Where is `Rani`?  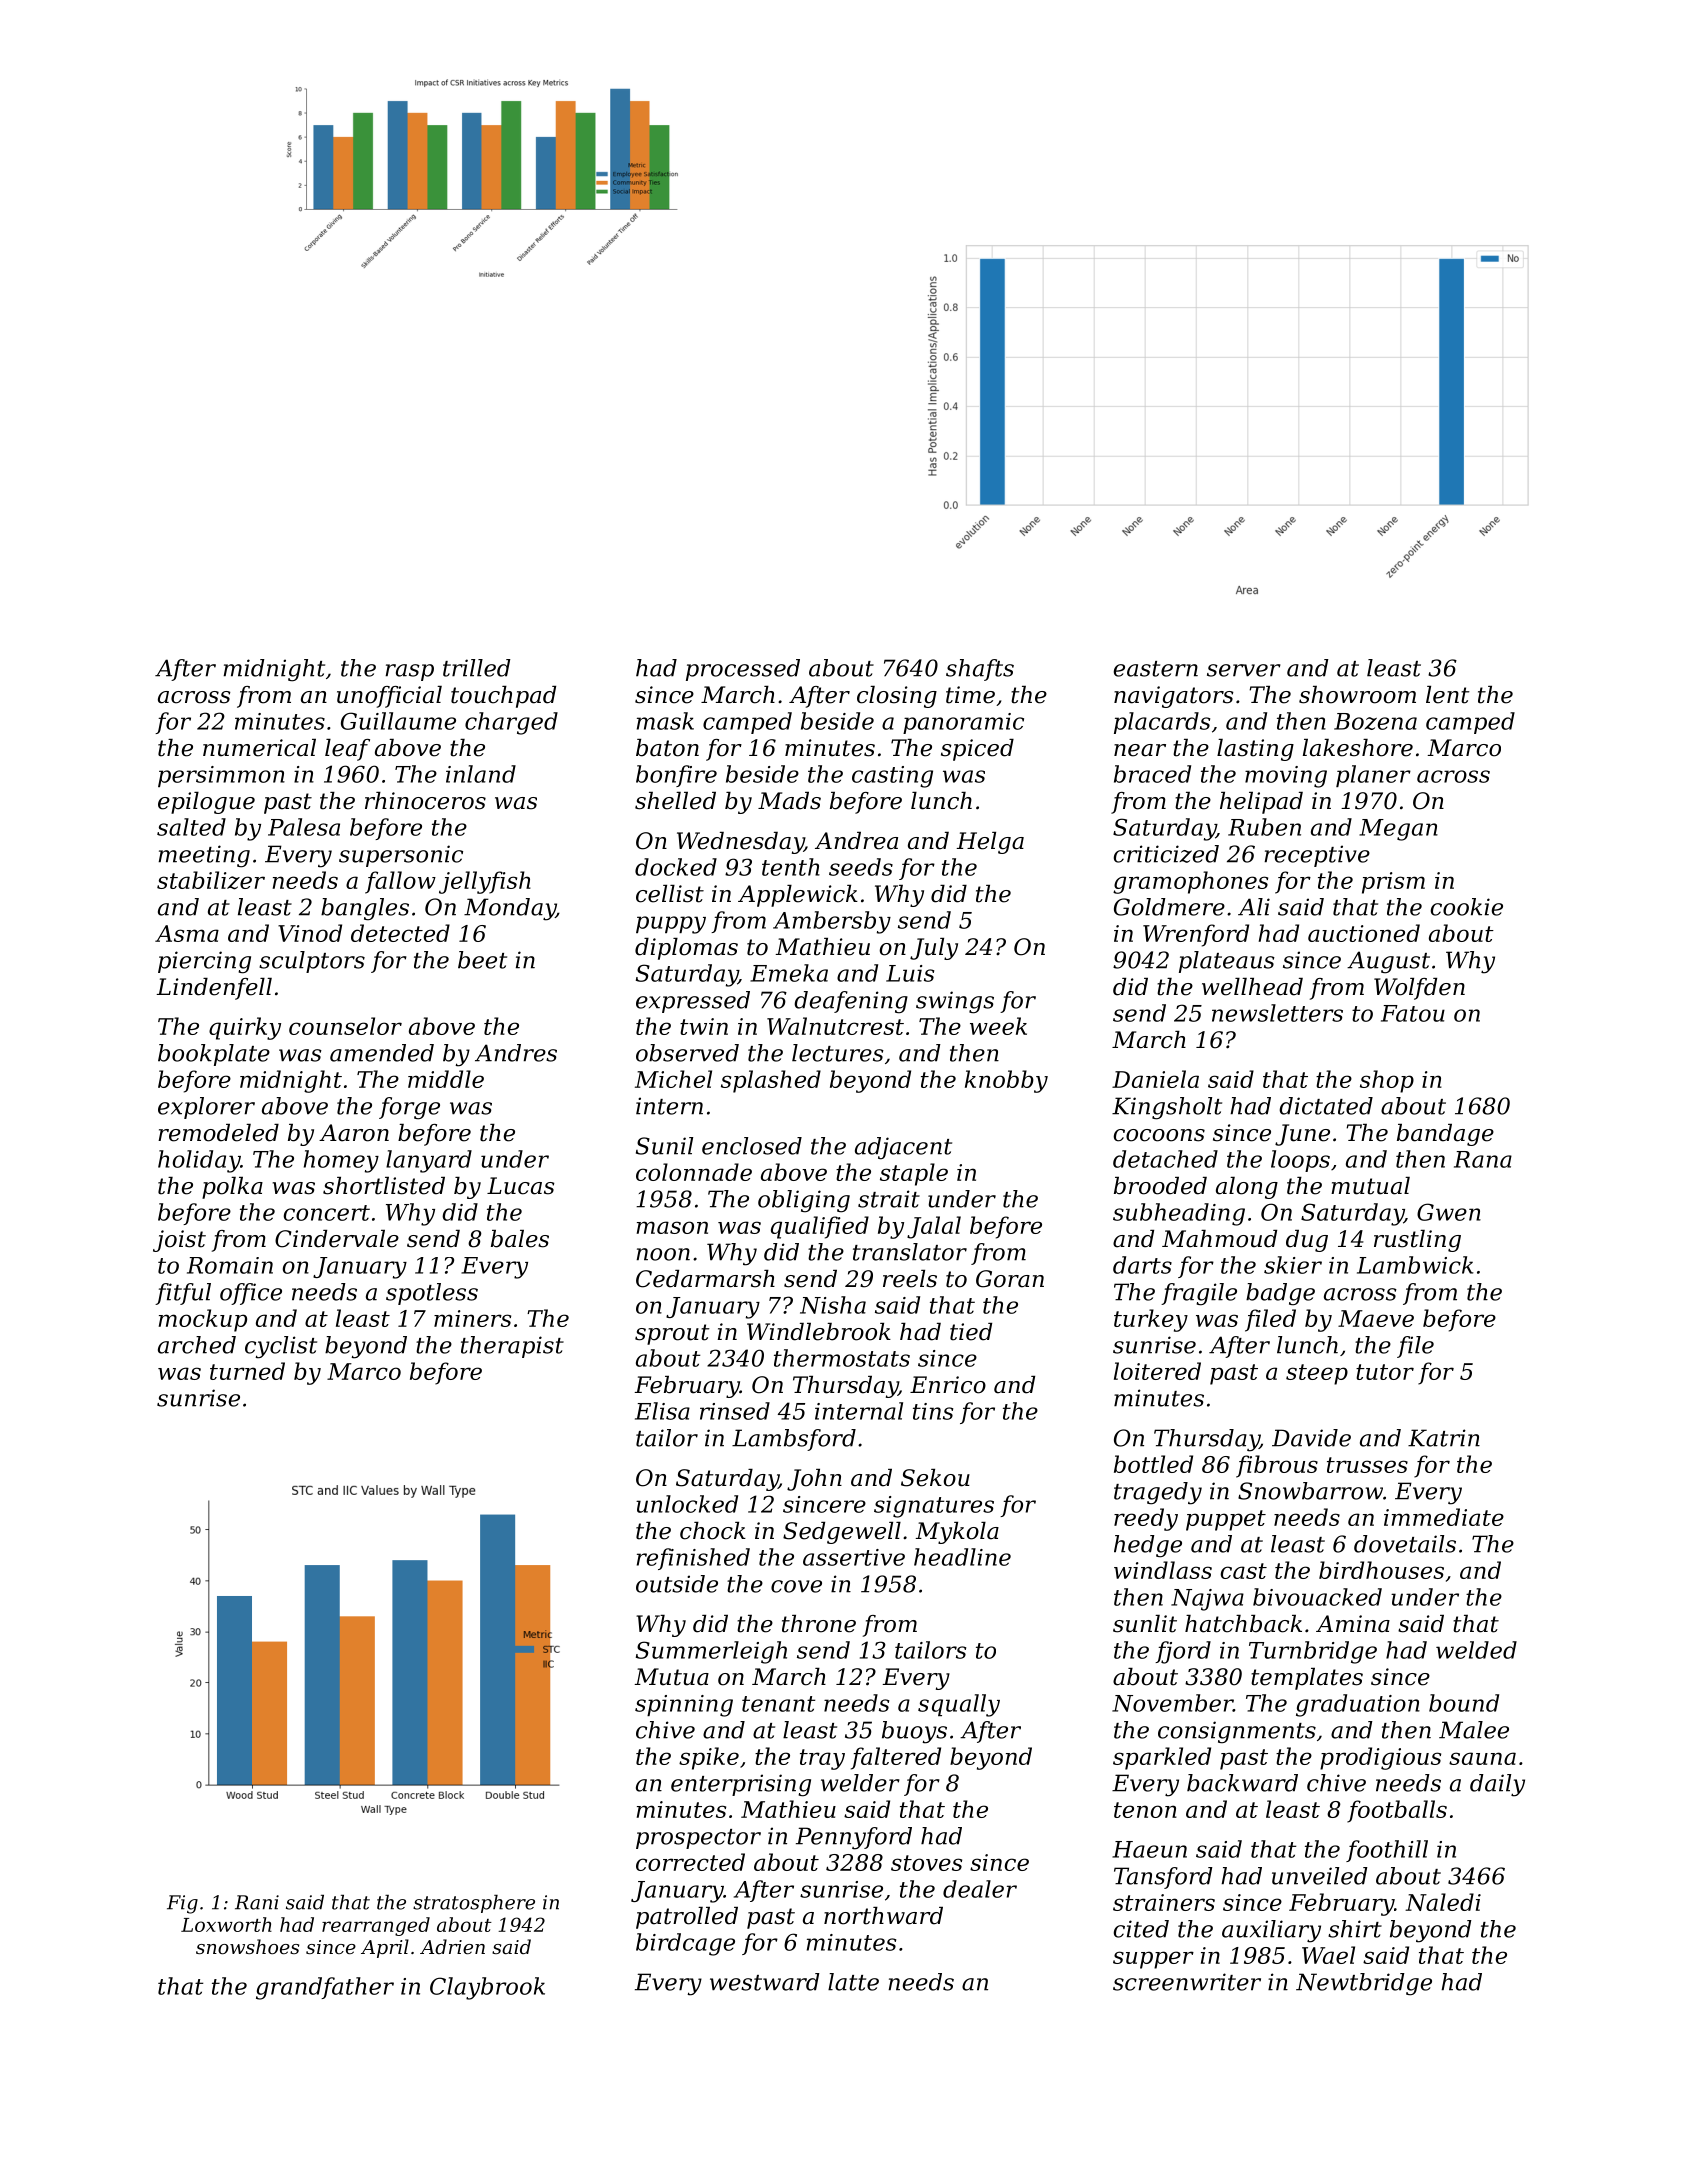
Rani is located at coordinates (257, 1902).
